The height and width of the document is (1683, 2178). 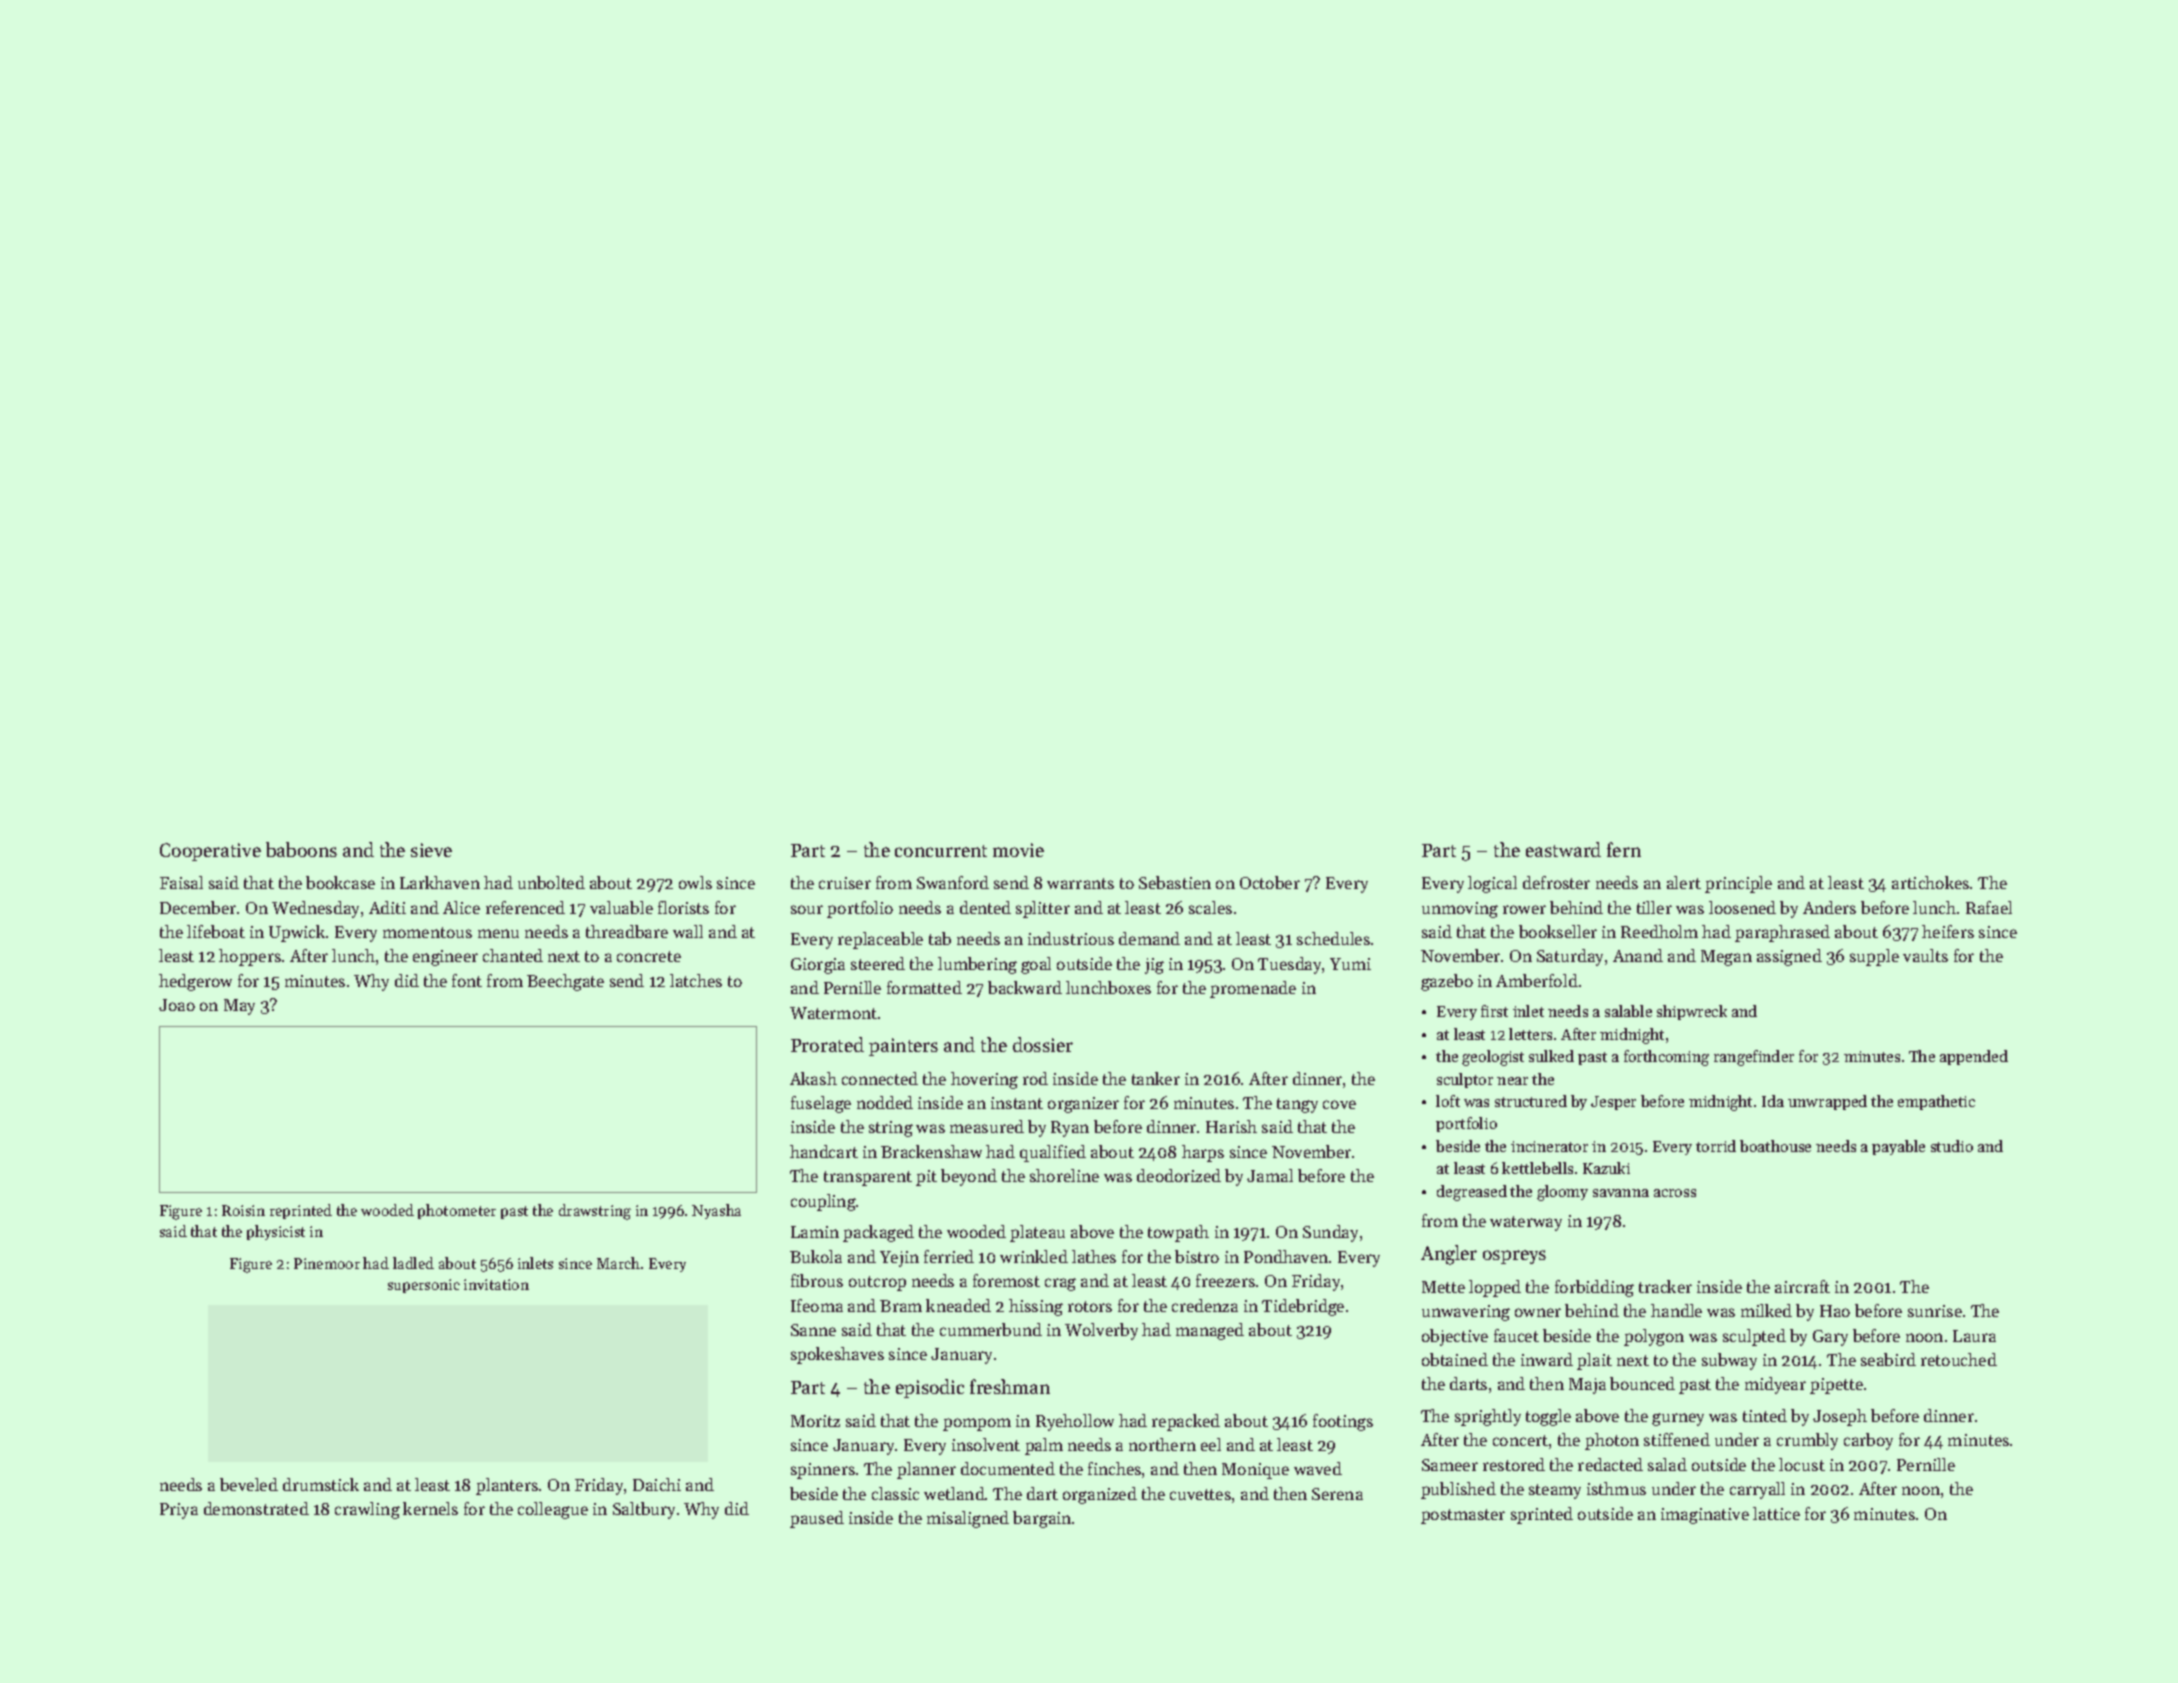 I want to click on repacked, so click(x=1186, y=1422).
